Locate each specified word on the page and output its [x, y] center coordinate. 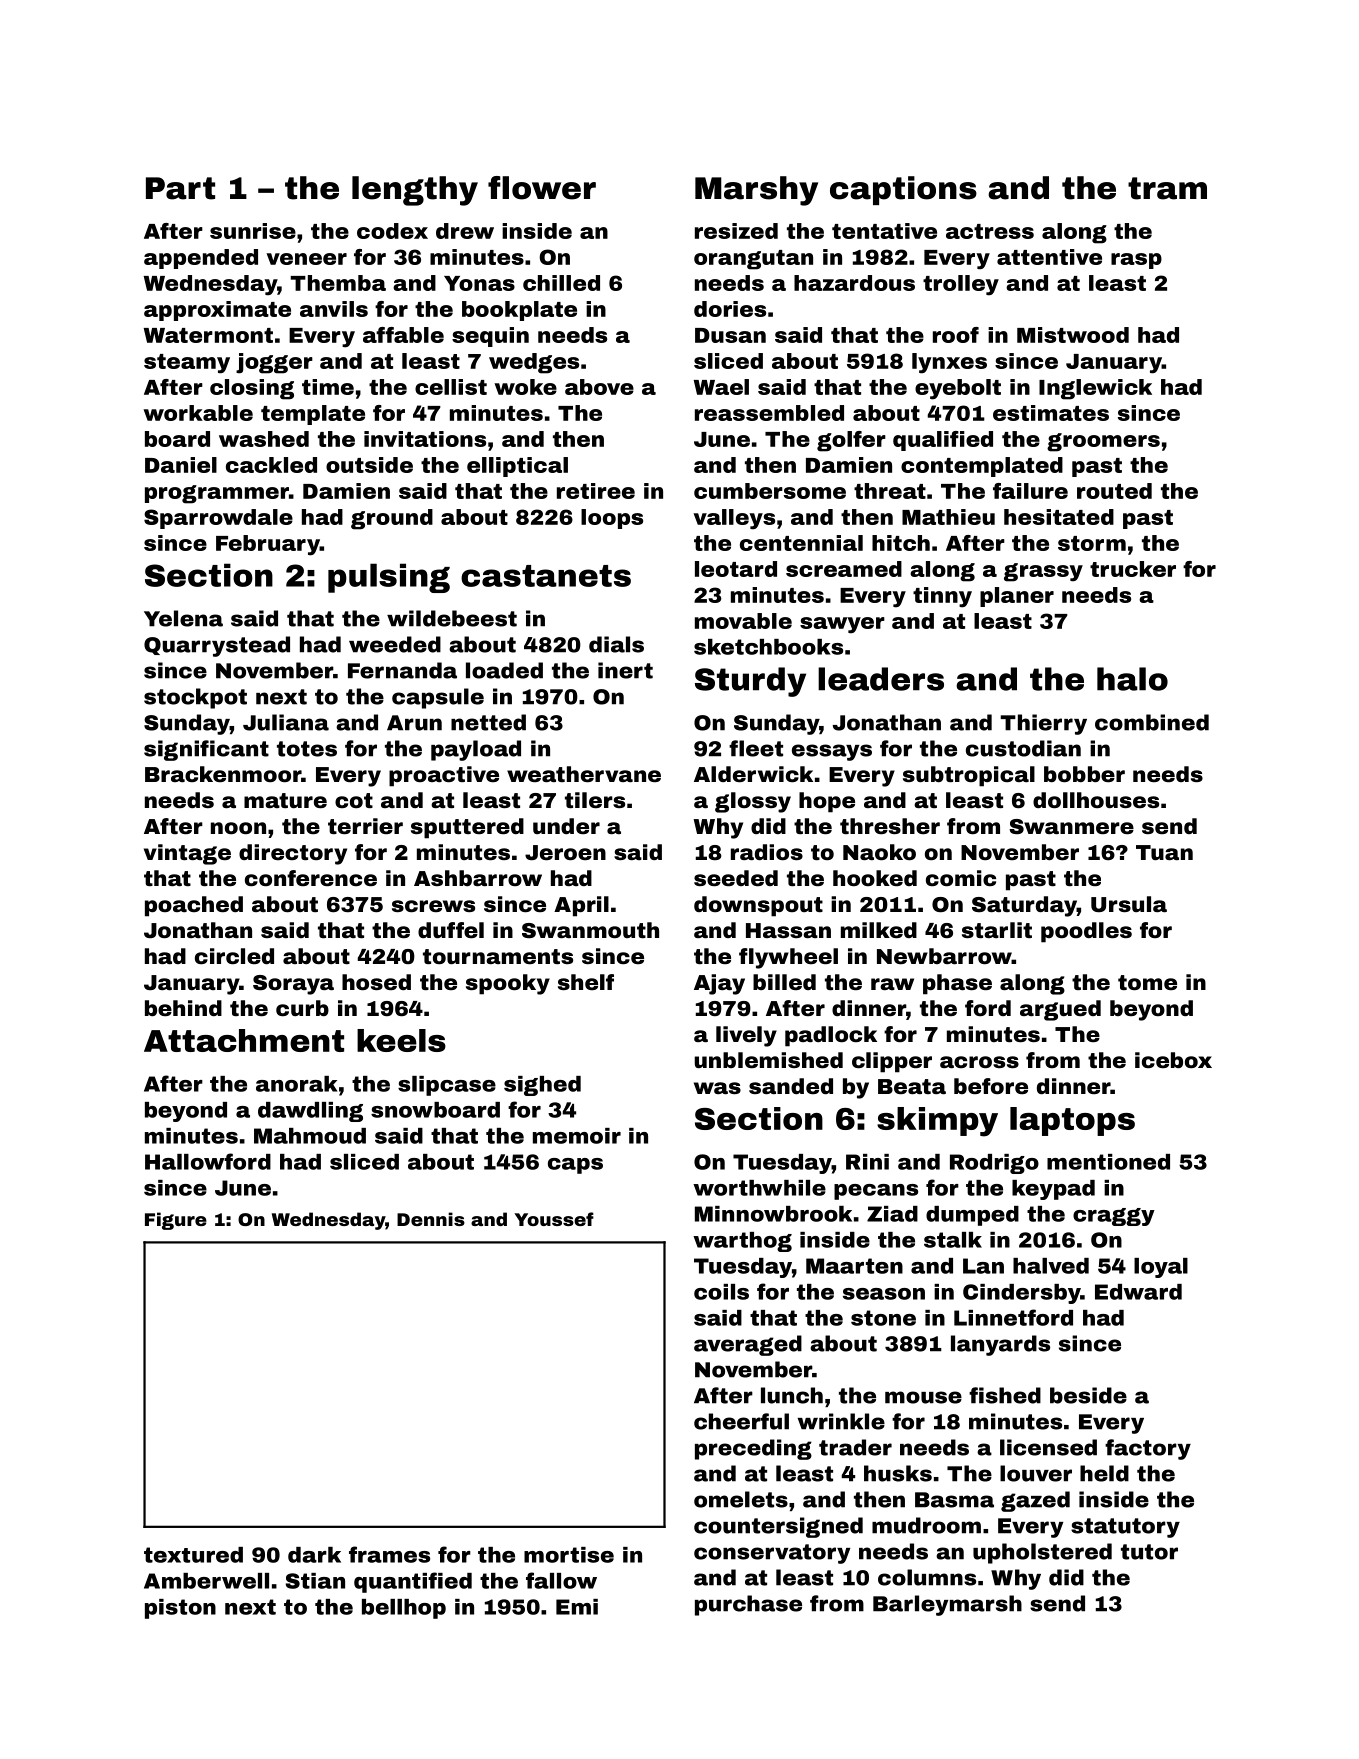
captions [903, 190]
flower [542, 188]
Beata [912, 1086]
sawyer [842, 625]
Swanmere [1071, 827]
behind [183, 1008]
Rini [867, 1162]
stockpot [195, 698]
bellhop [404, 1609]
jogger [274, 363]
